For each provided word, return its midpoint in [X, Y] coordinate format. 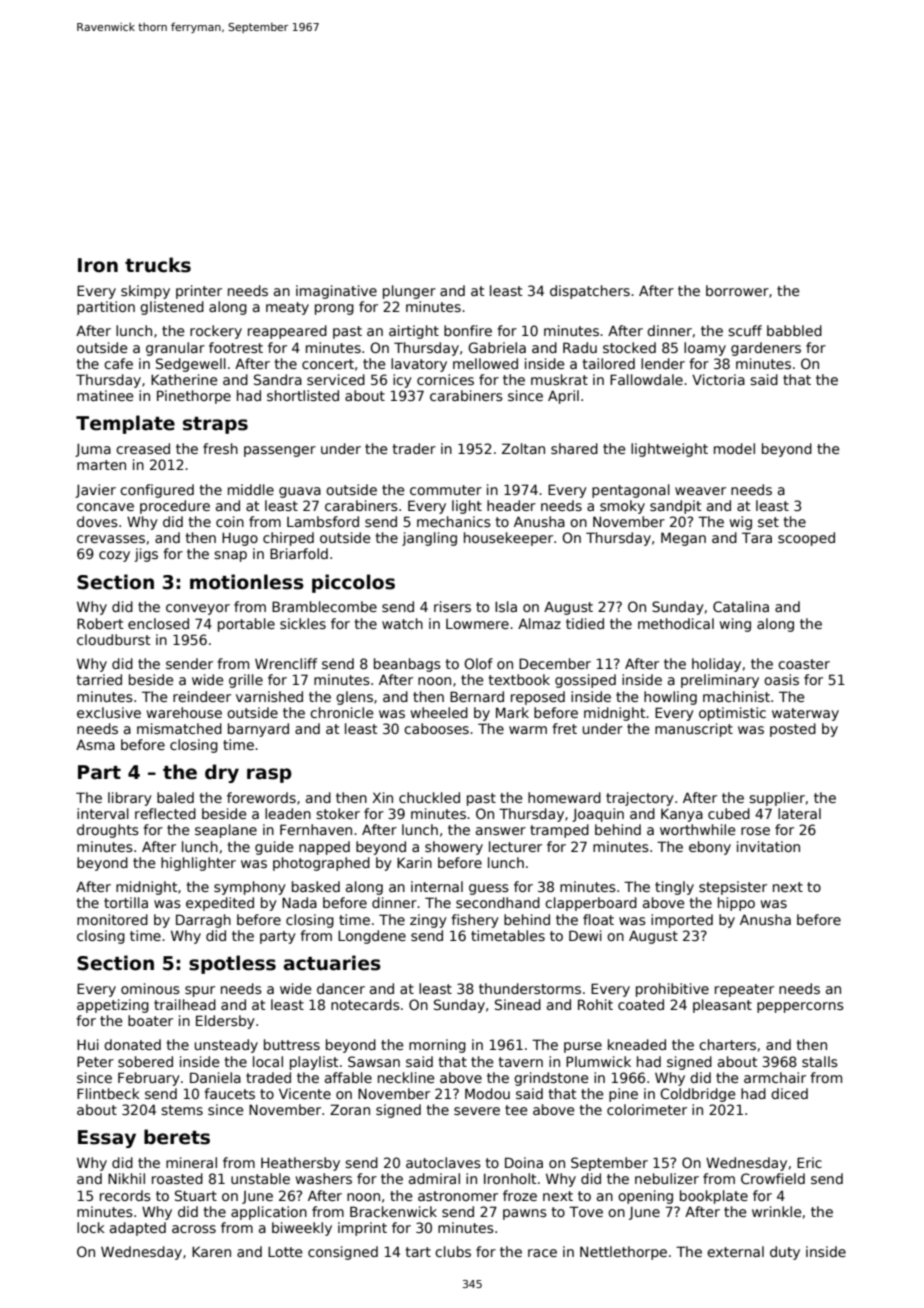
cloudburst [113, 639]
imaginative [336, 292]
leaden [288, 813]
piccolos [353, 583]
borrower [737, 290]
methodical [676, 623]
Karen [211, 1251]
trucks [158, 265]
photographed [321, 864]
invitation [768, 846]
